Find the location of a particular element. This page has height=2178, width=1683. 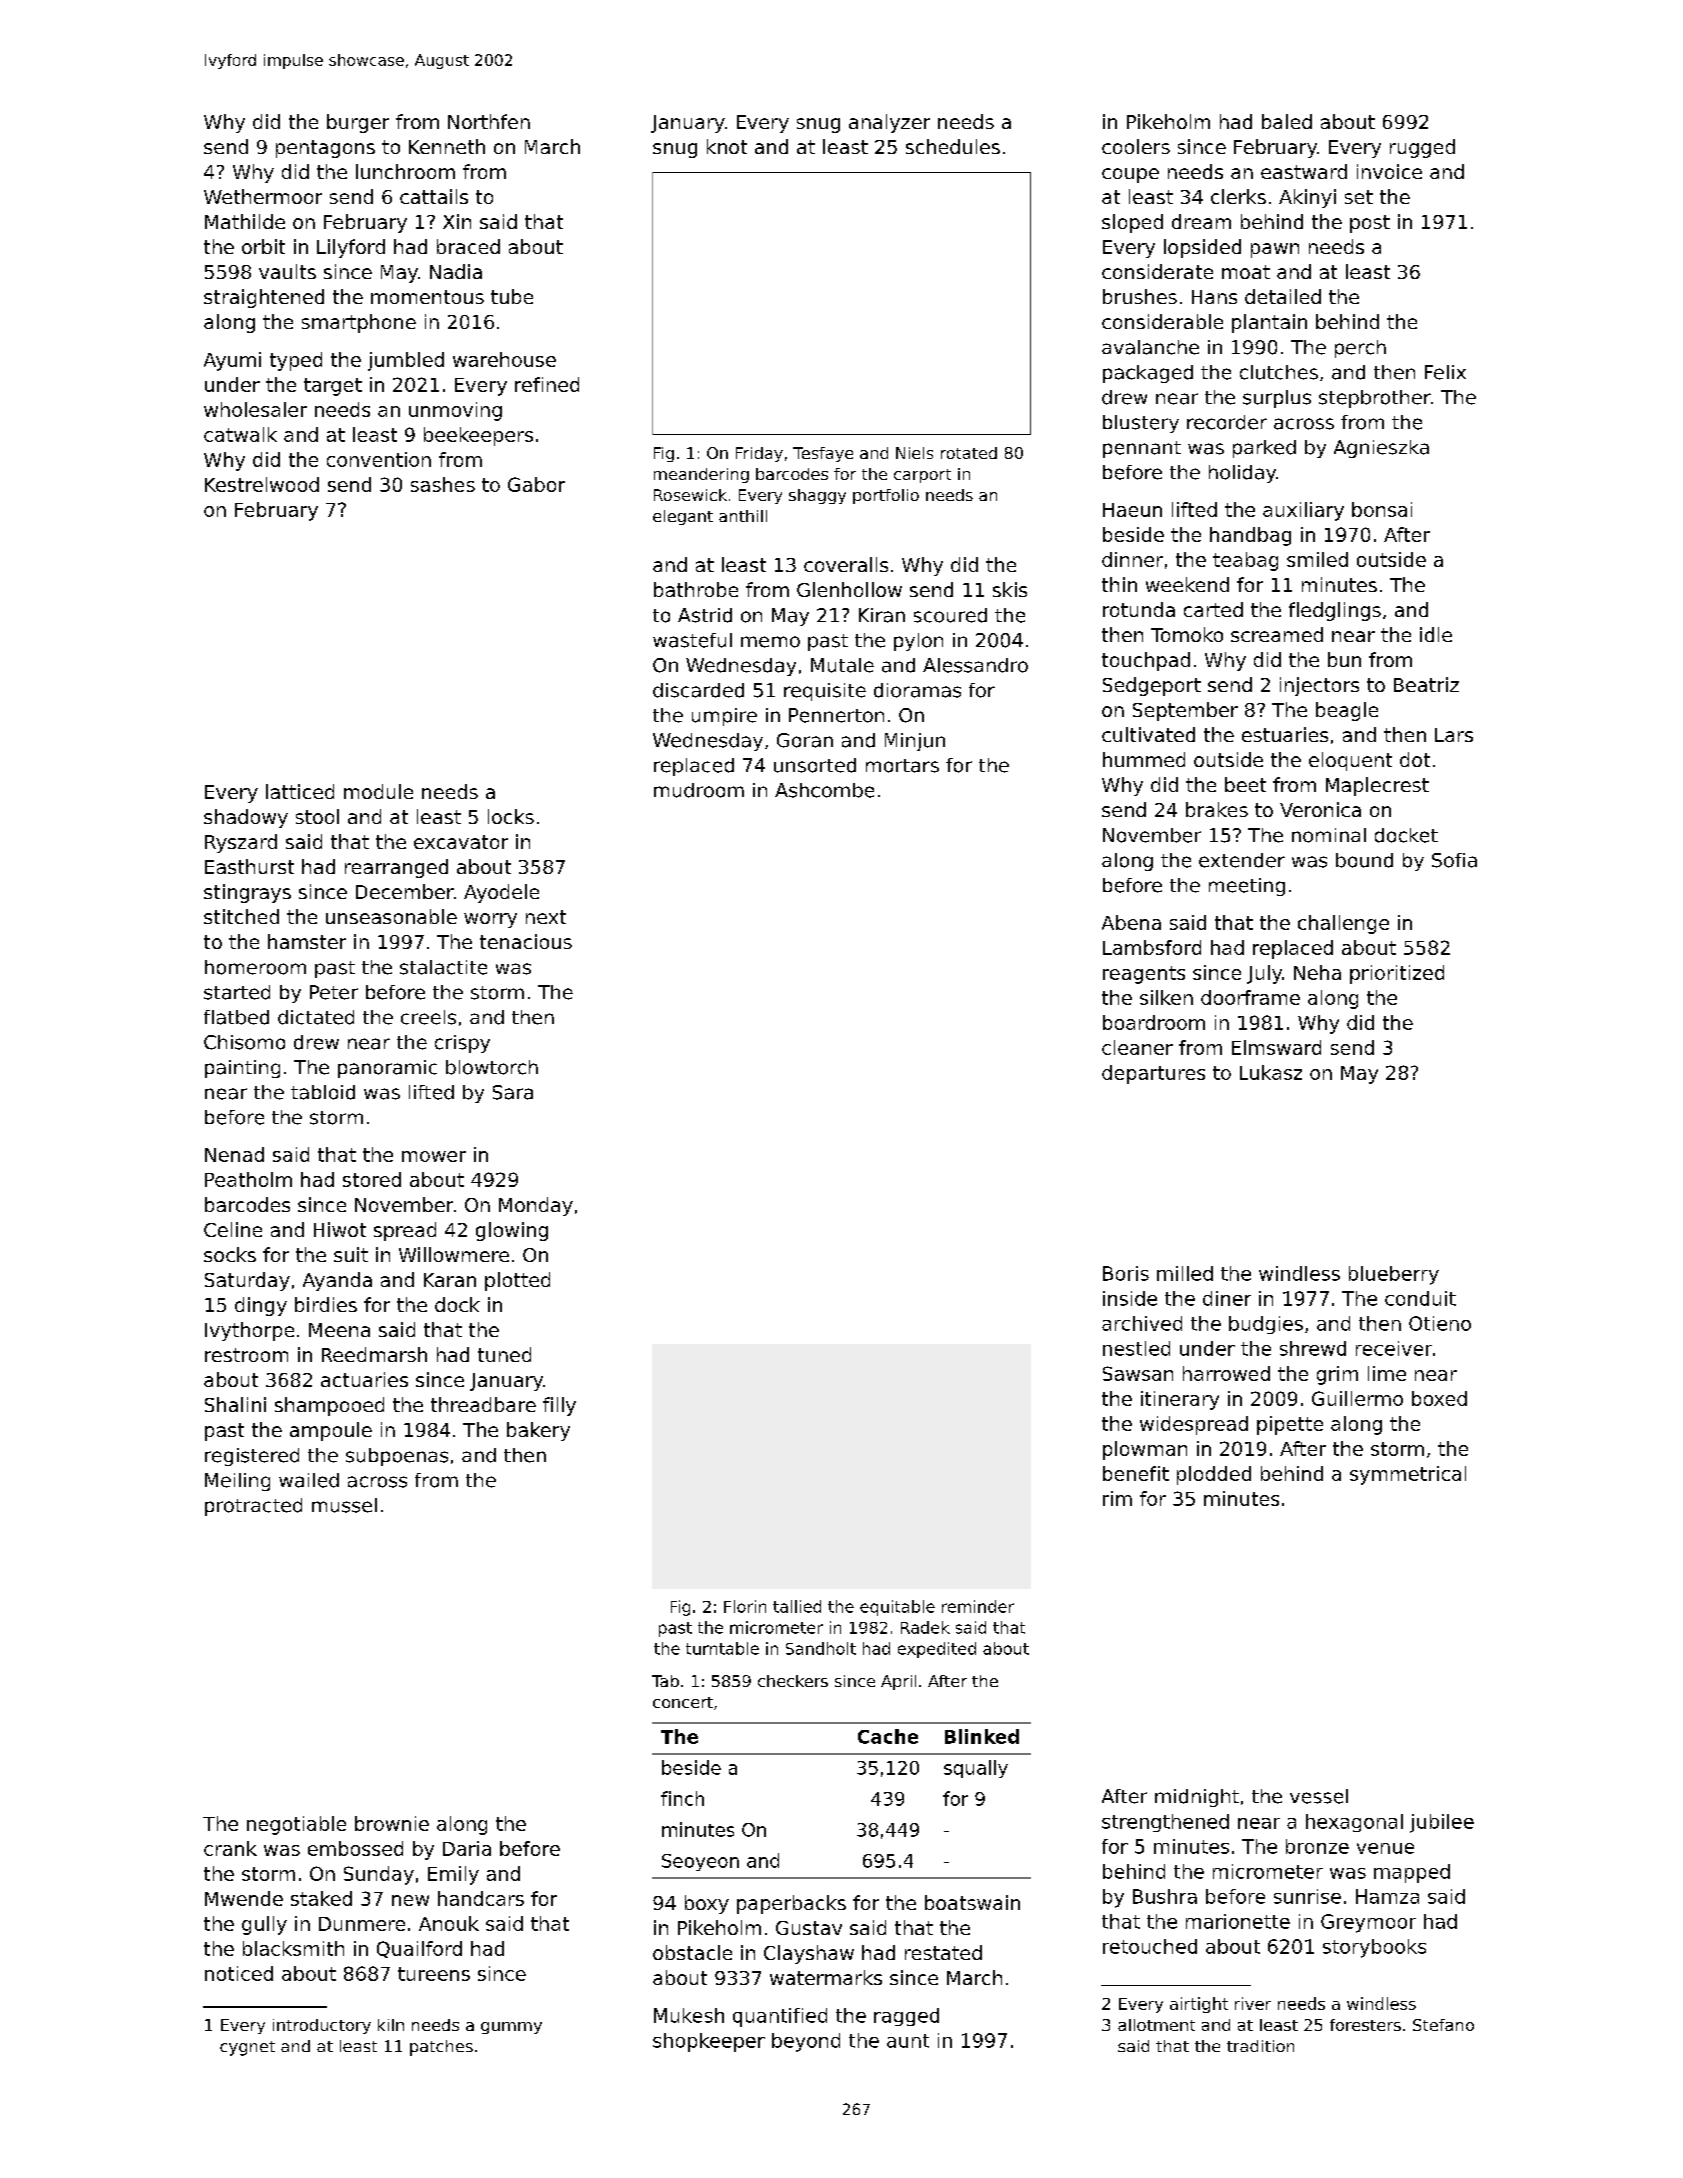

Felix is located at coordinates (1445, 372).
